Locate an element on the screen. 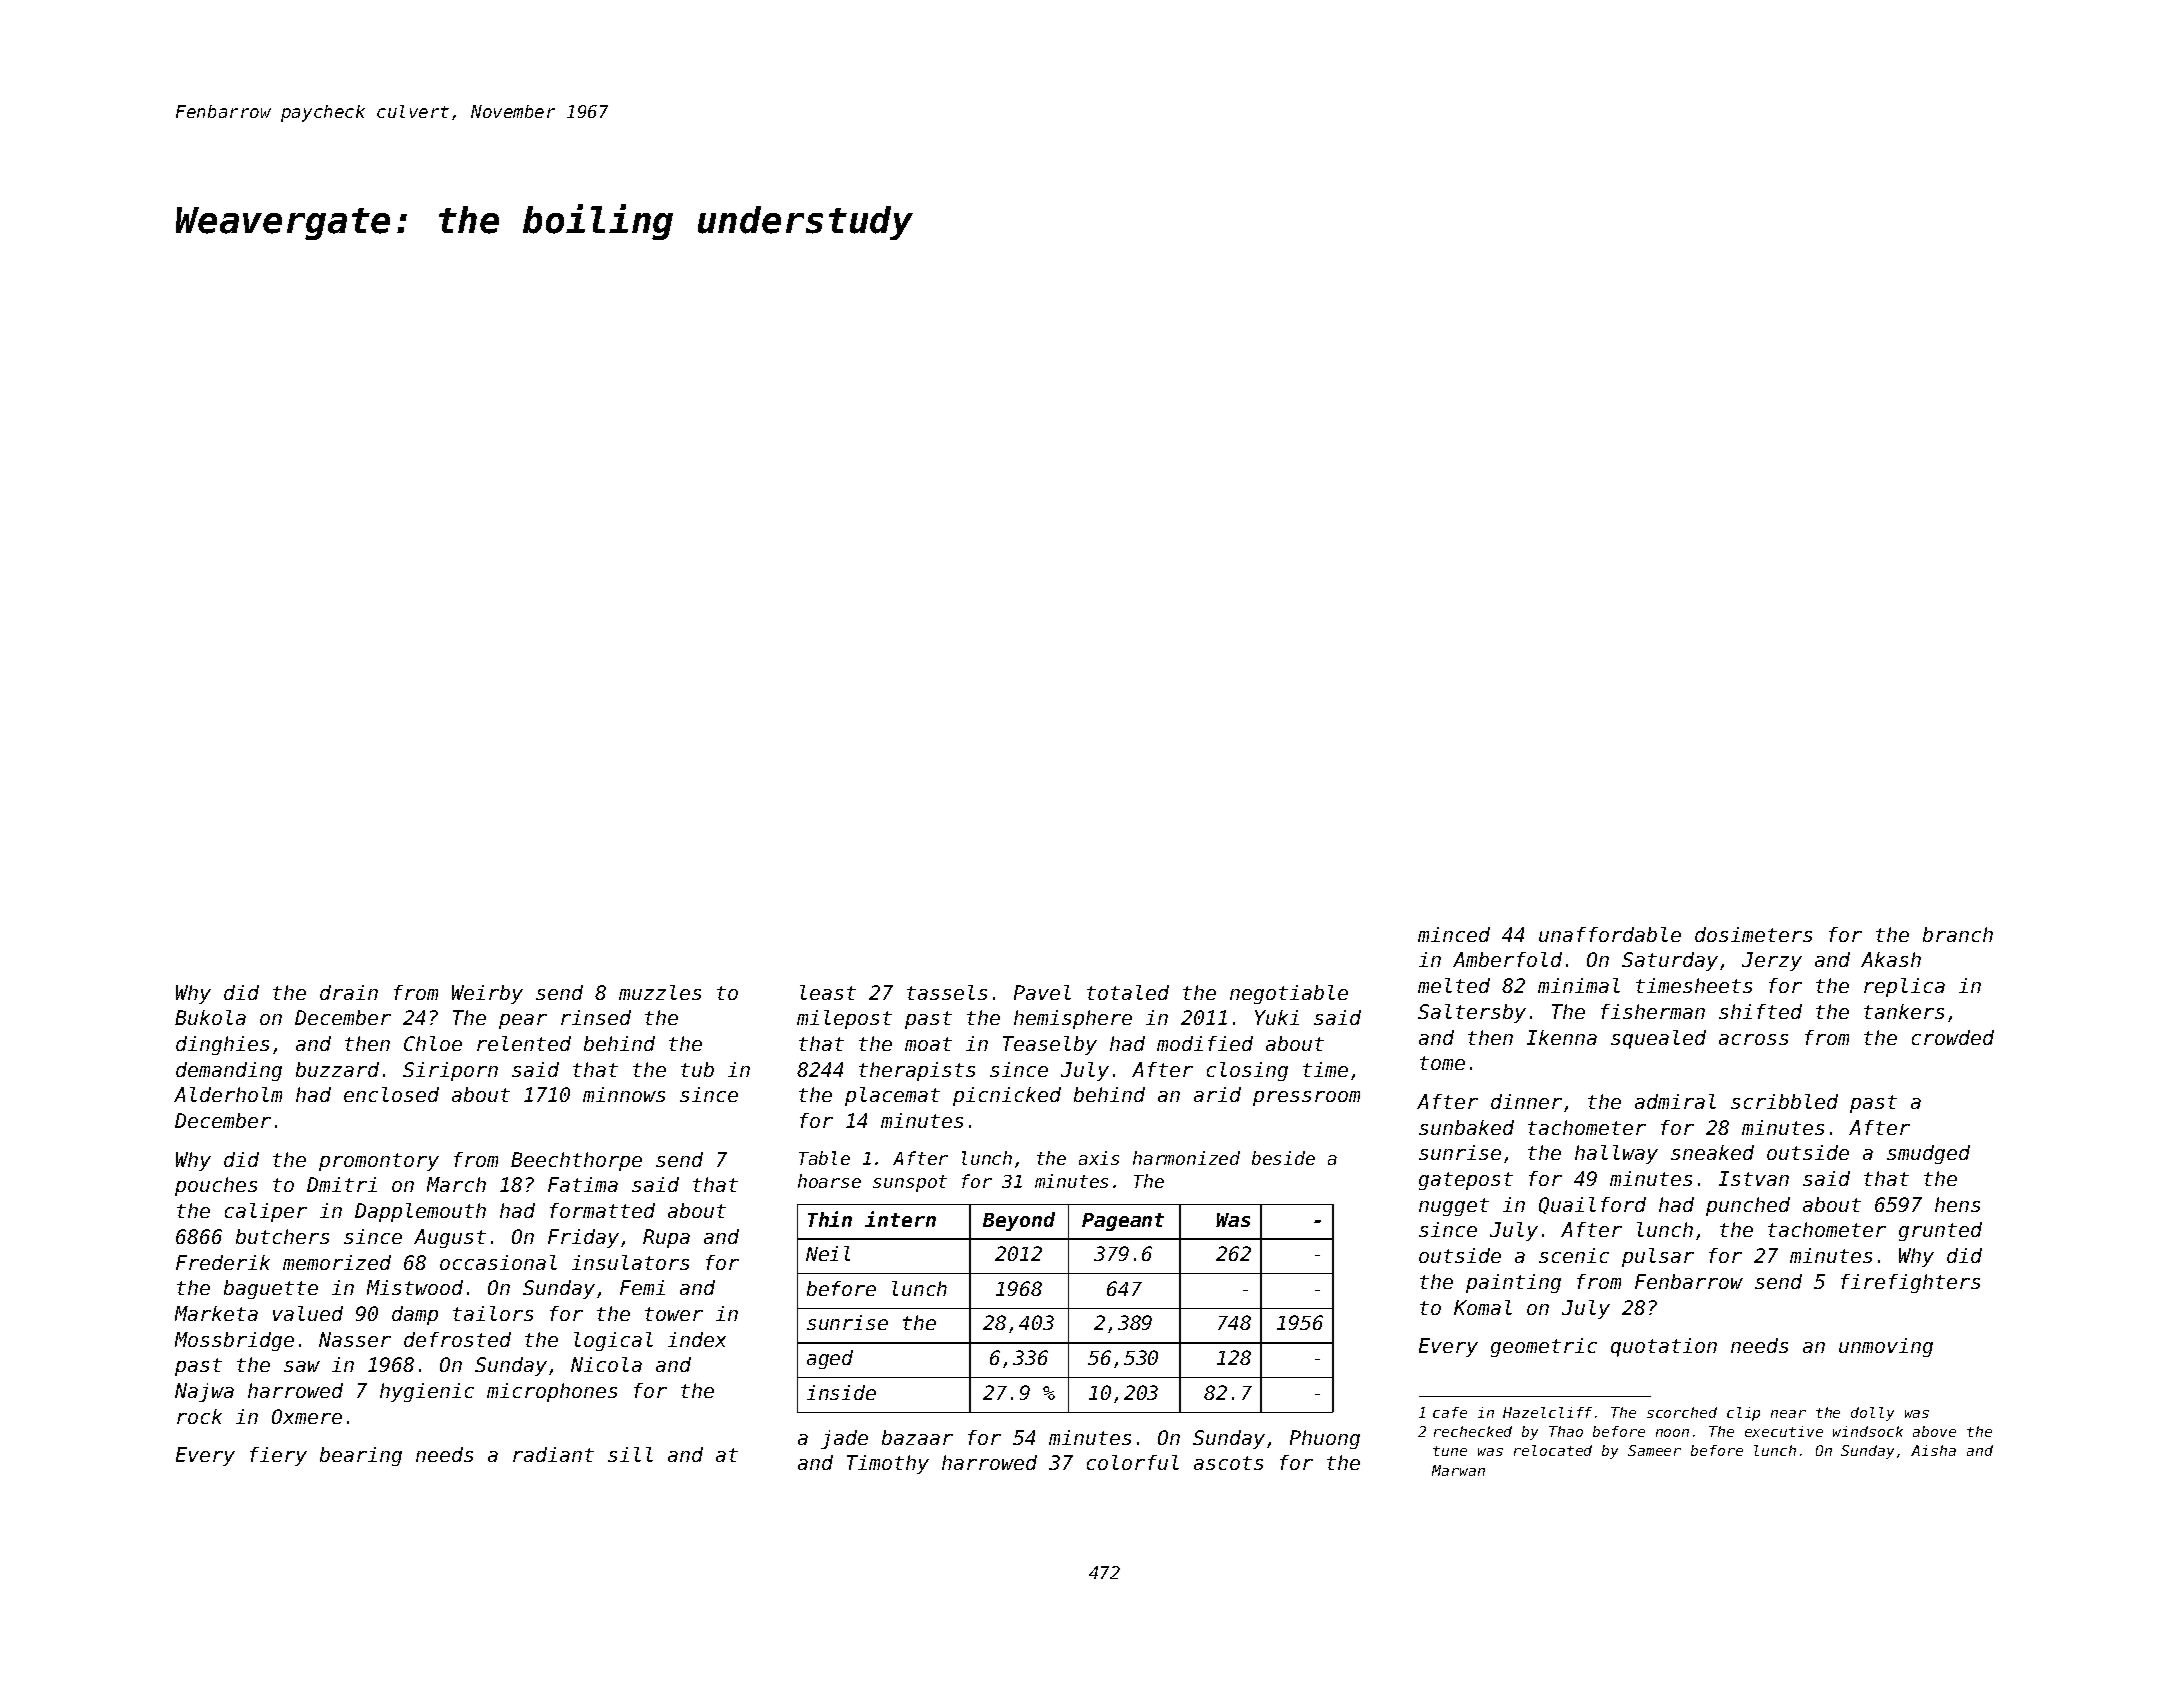  aged is located at coordinates (830, 1359).
